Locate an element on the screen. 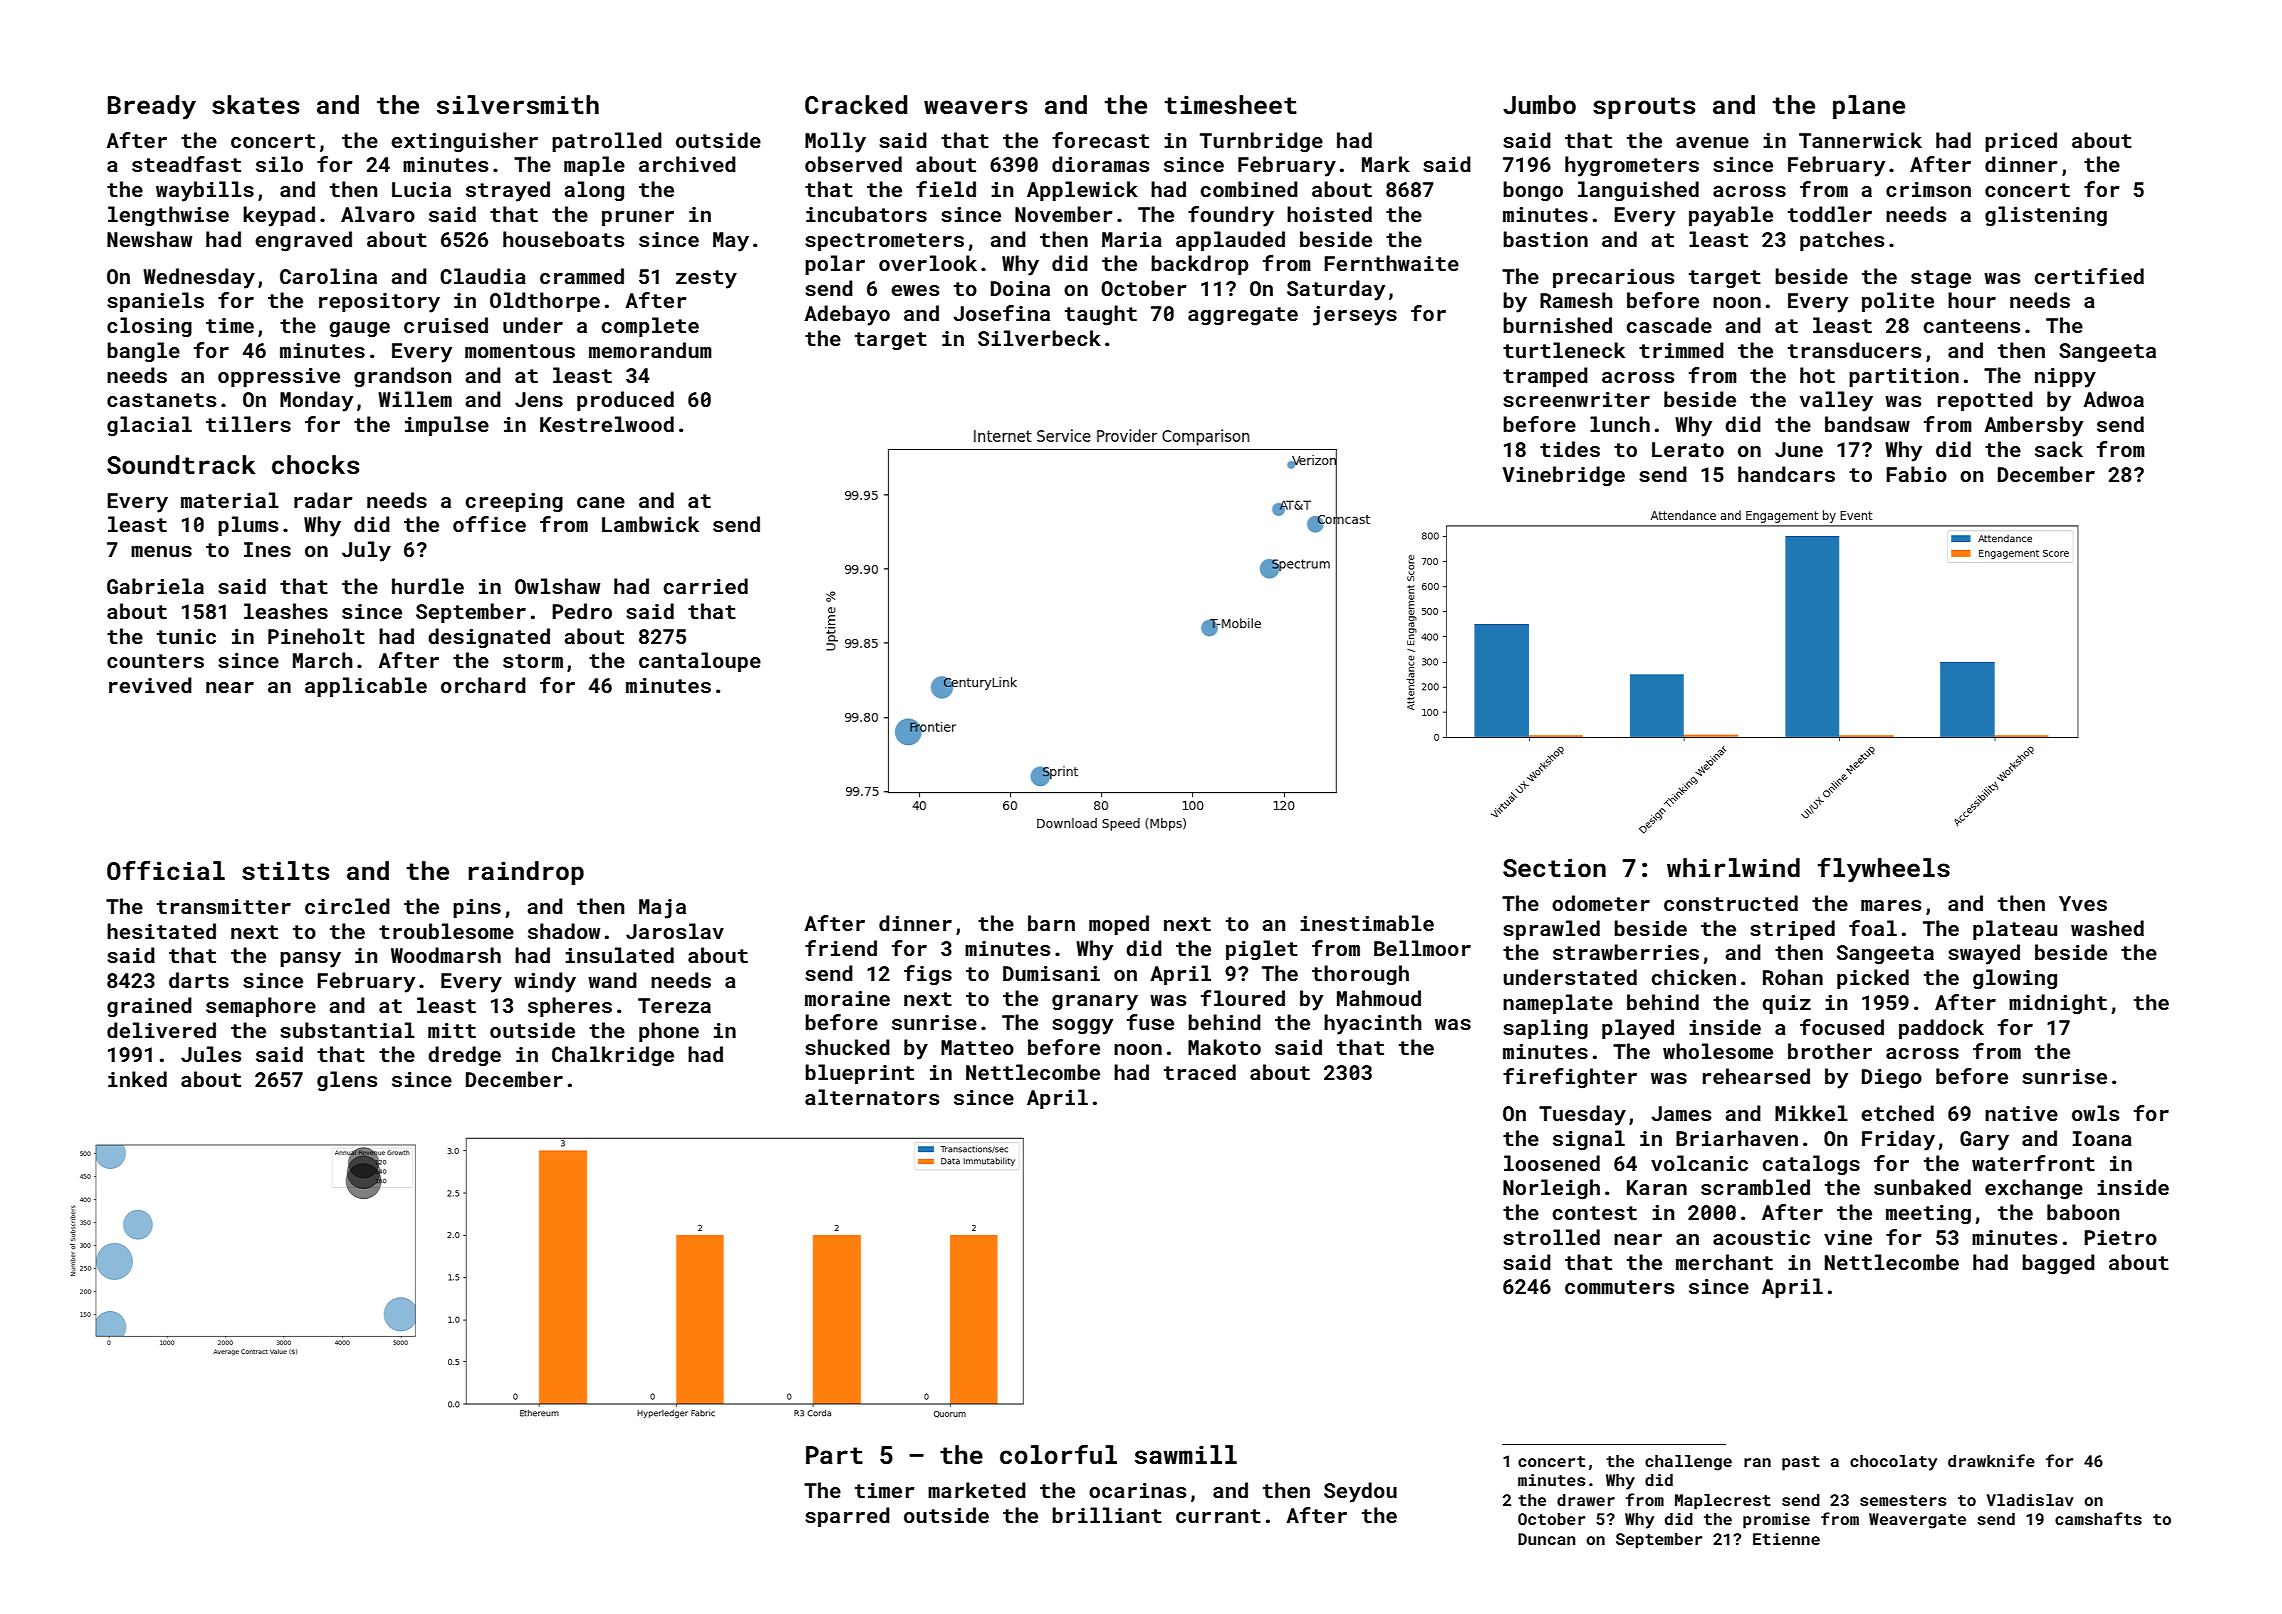 The height and width of the screenshot is (1614, 2282). Ambersby is located at coordinates (2033, 426).
